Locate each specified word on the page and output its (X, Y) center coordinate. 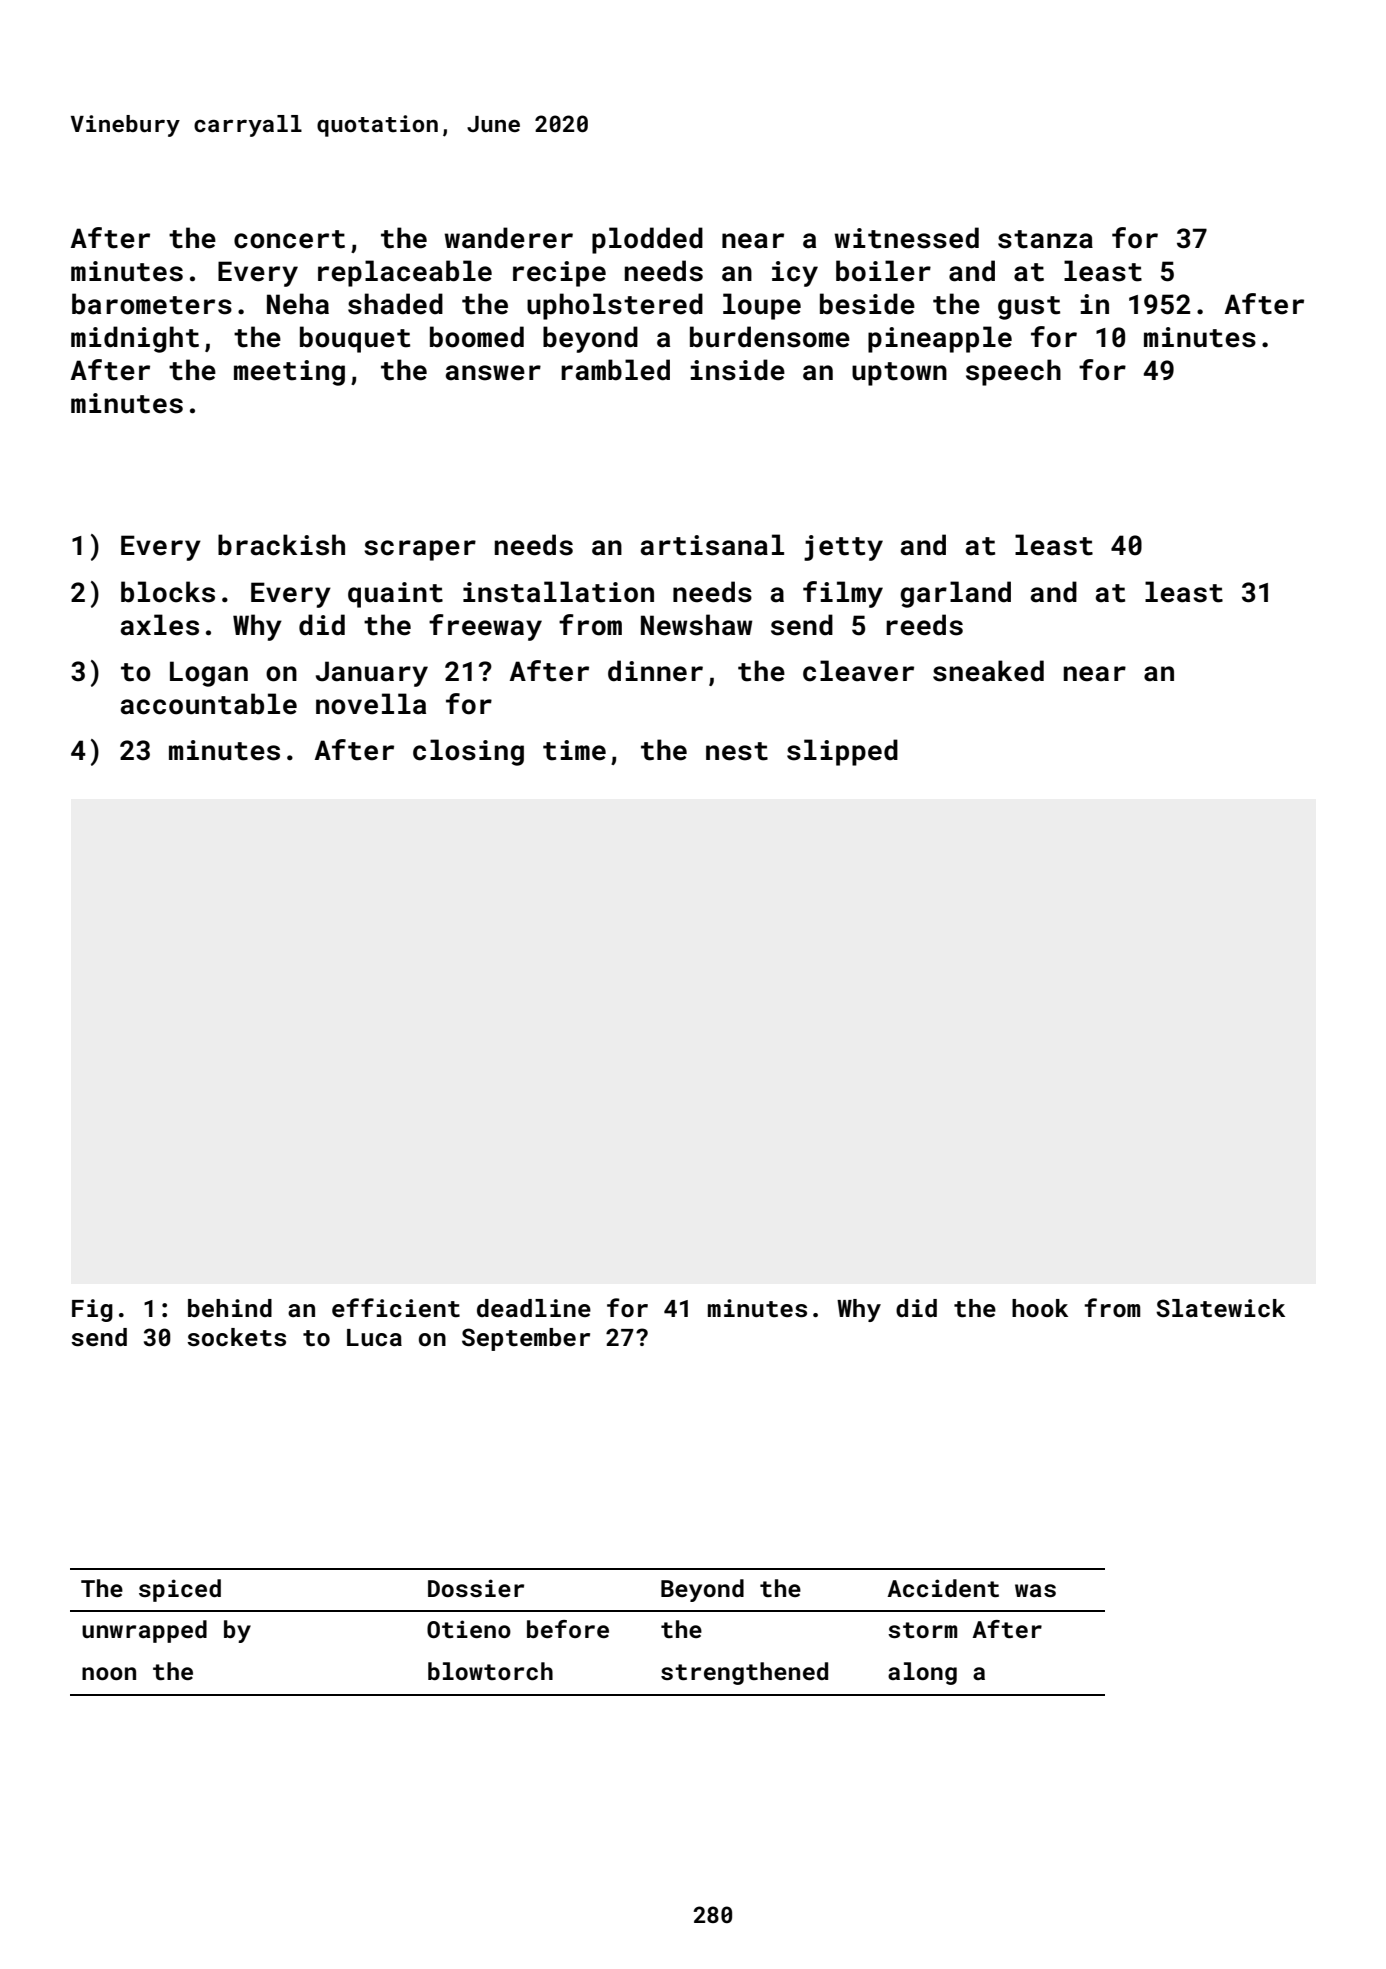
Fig (92, 1310)
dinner (655, 671)
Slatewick (1220, 1308)
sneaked (988, 671)
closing (468, 752)
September (526, 1339)
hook (1040, 1308)
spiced (180, 1590)
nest (737, 751)
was (1035, 1590)
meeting (289, 373)
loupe (762, 306)
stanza (1045, 239)
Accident (943, 1588)
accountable (209, 704)
